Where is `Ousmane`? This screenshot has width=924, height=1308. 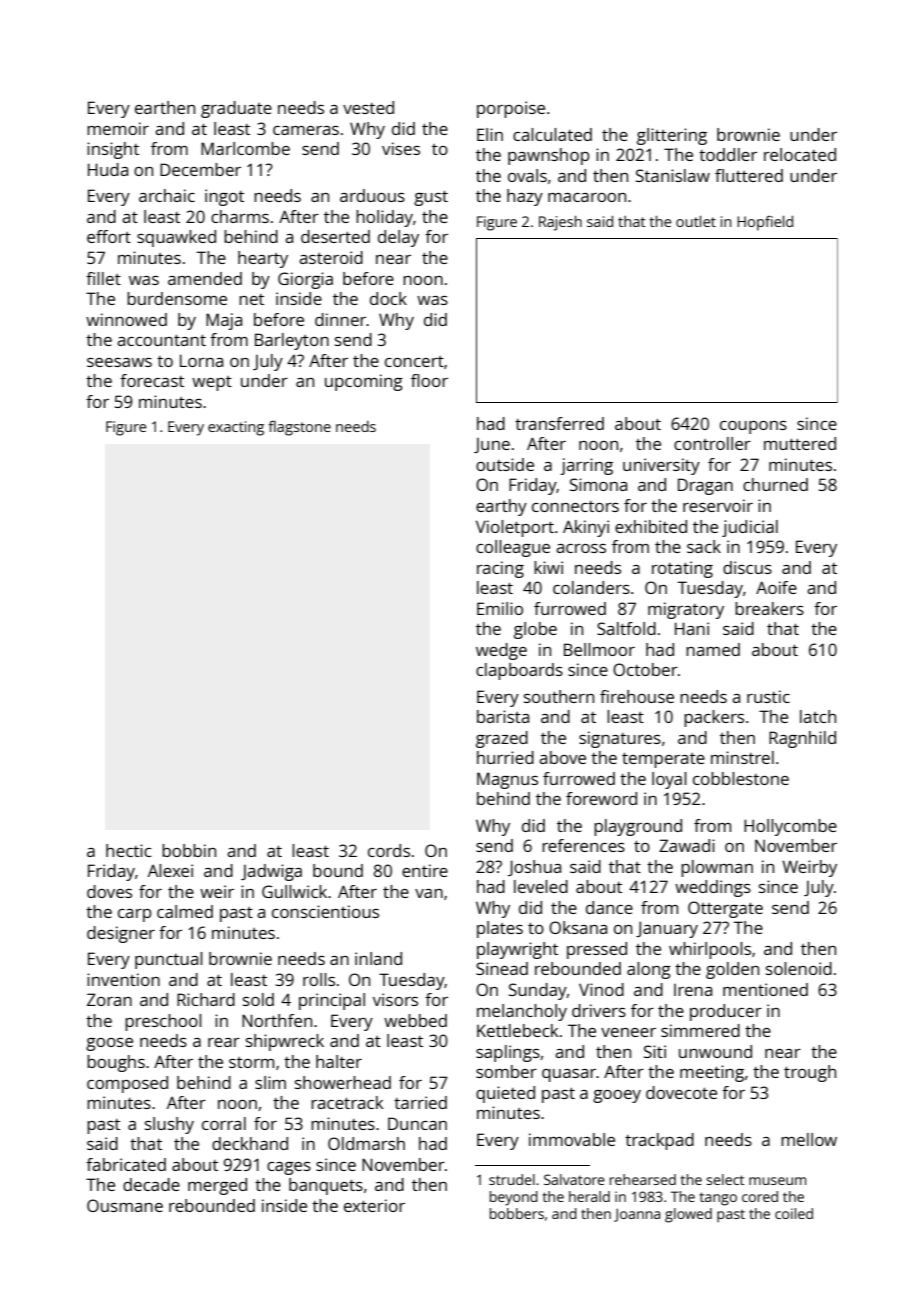 Ousmane is located at coordinates (125, 1205).
